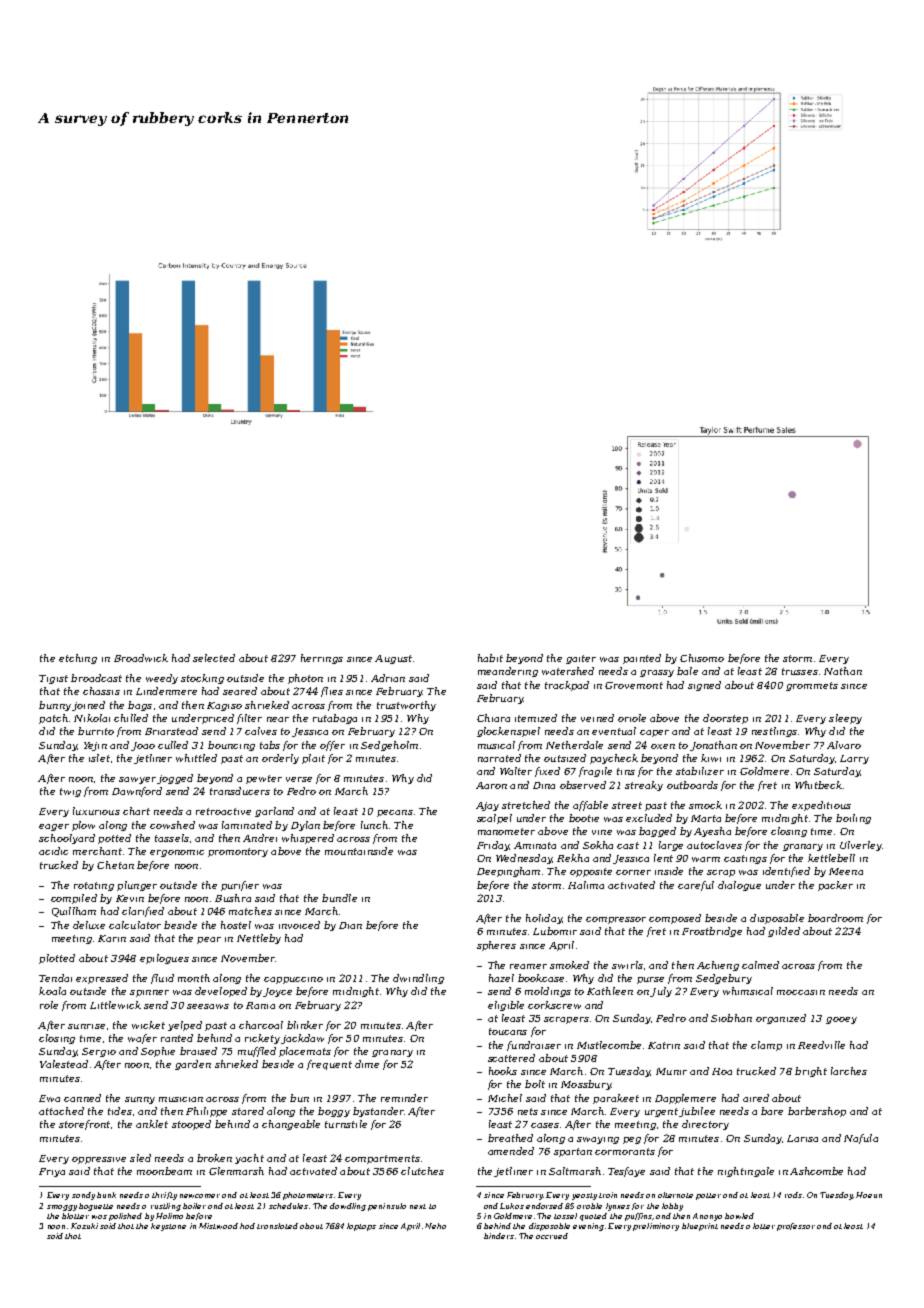  Describe the element at coordinates (96, 1207) in the screenshot. I see `baguette` at that location.
